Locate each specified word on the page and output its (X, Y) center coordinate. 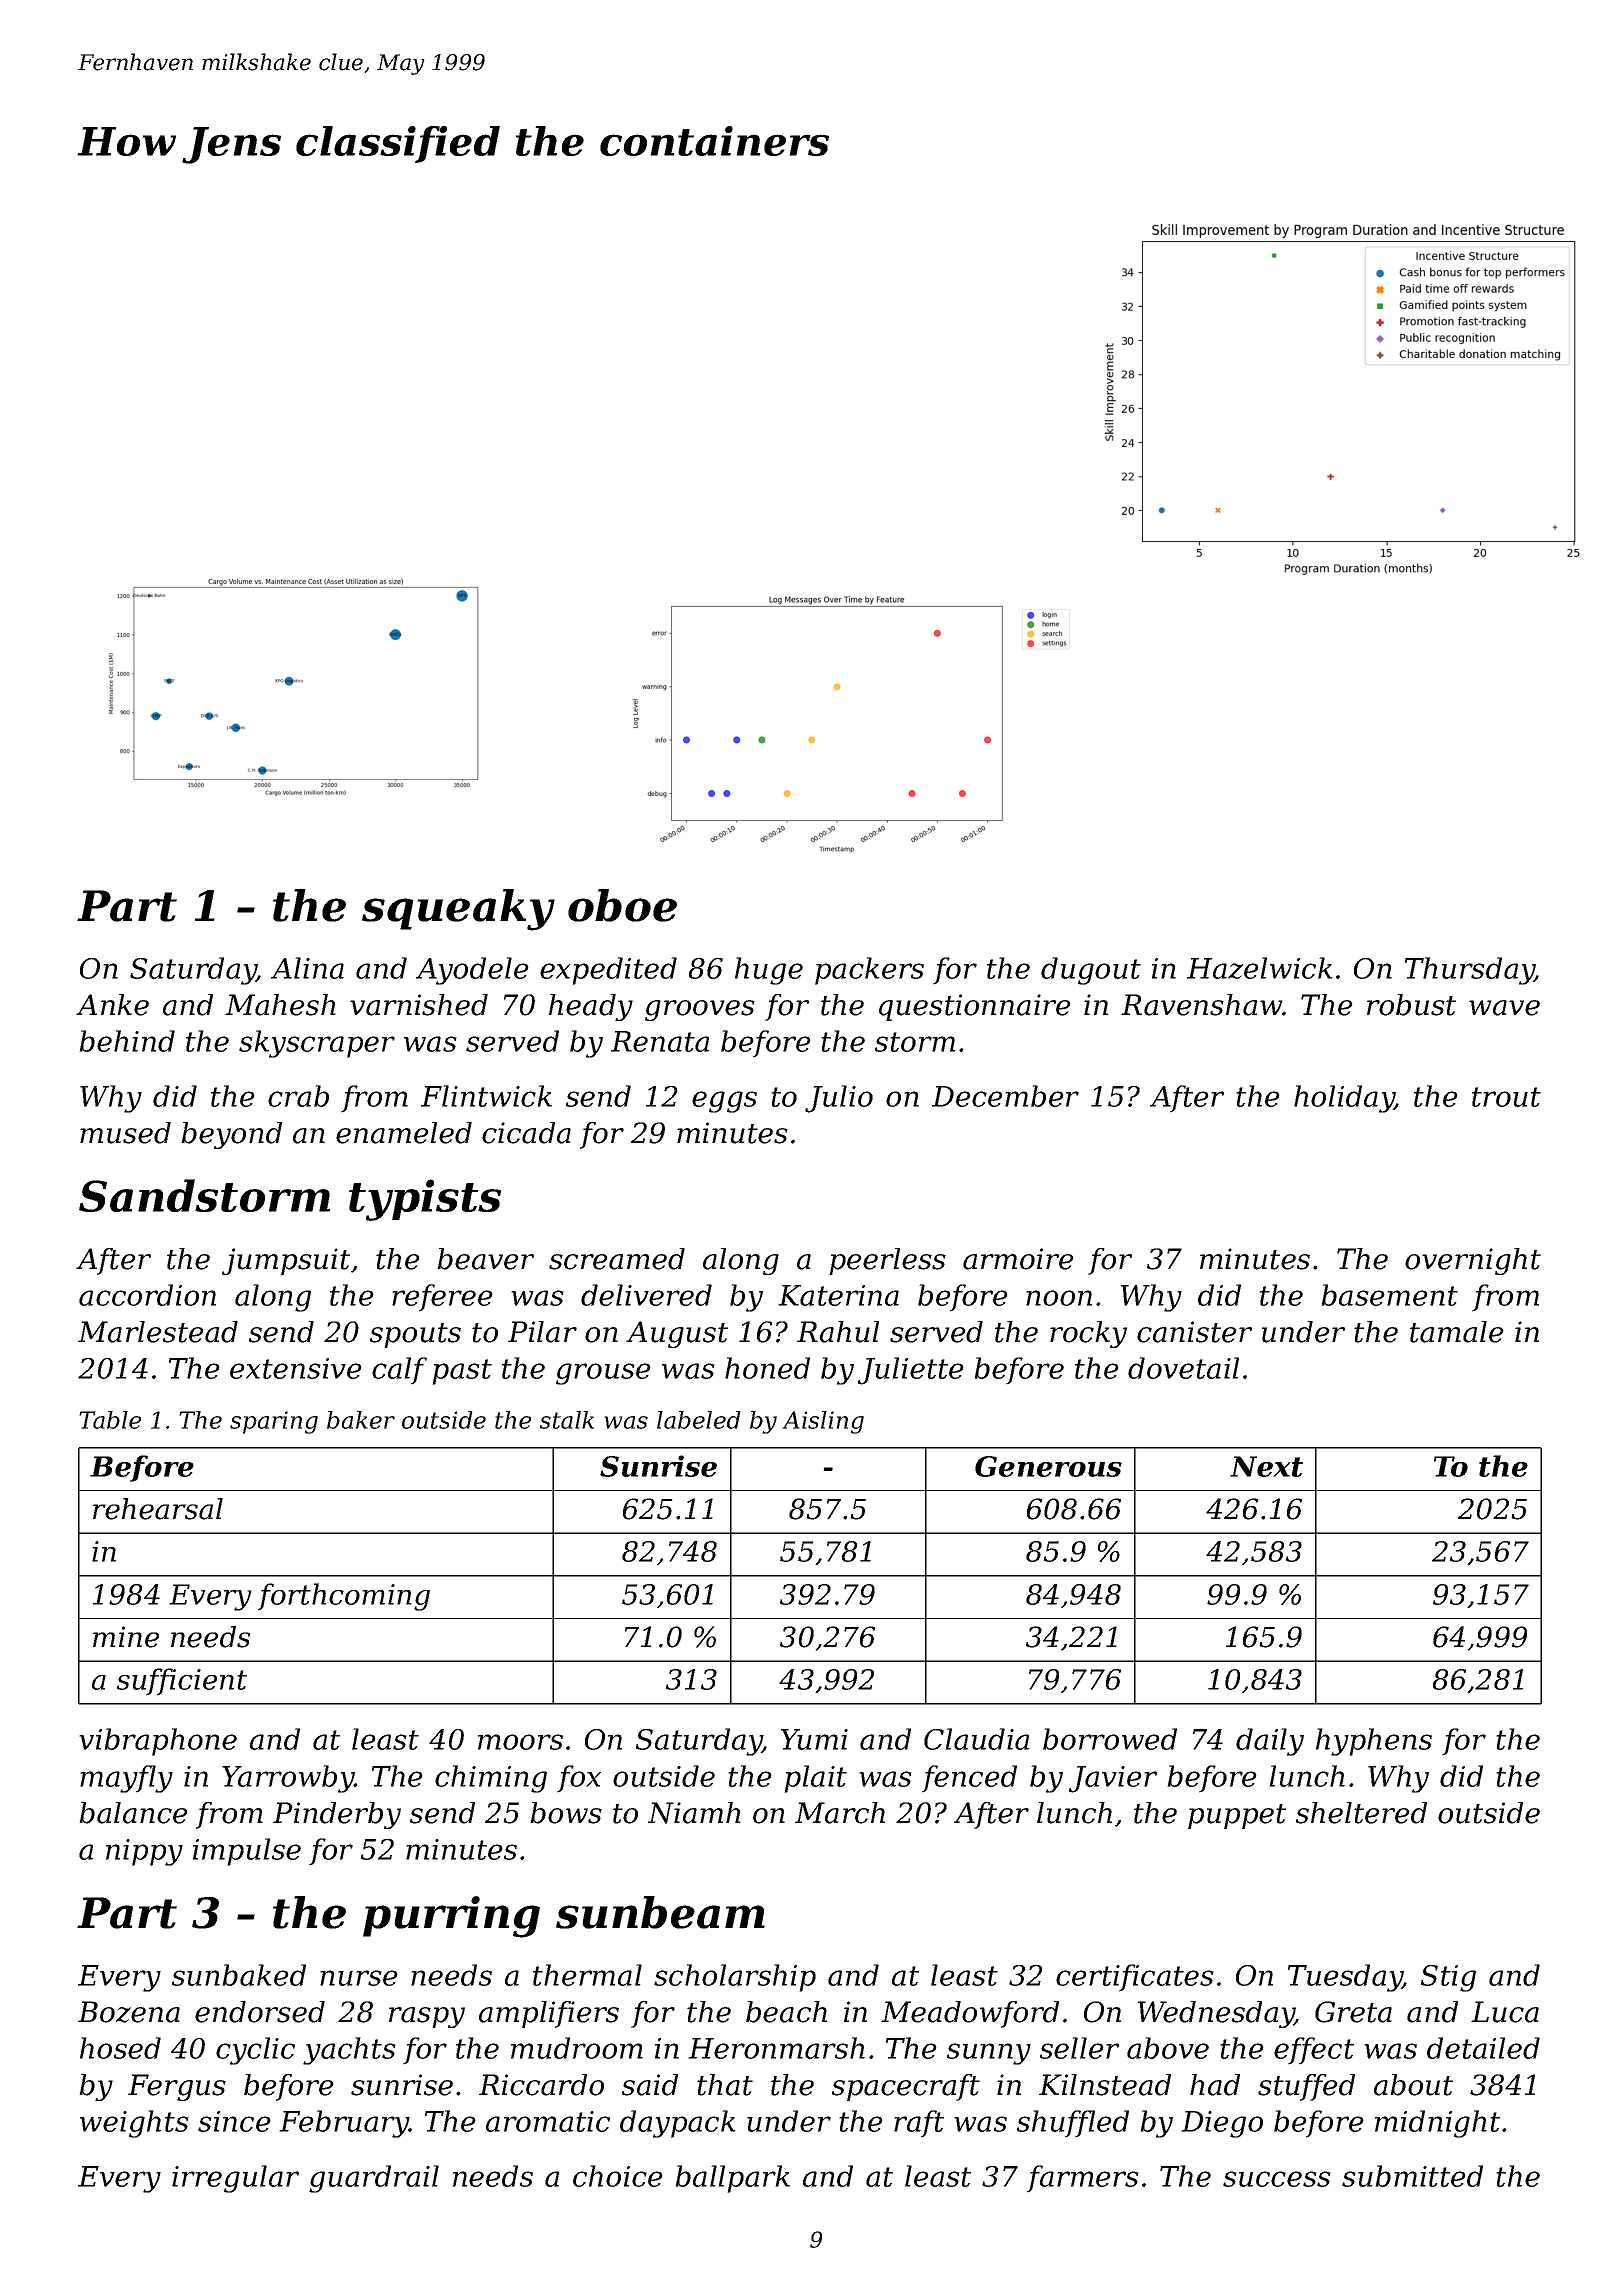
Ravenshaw (1202, 1005)
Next (1266, 1466)
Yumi (814, 1739)
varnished (419, 1005)
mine (126, 1637)
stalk (567, 1420)
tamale (1457, 1332)
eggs (724, 1102)
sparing (274, 1422)
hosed (120, 2048)
